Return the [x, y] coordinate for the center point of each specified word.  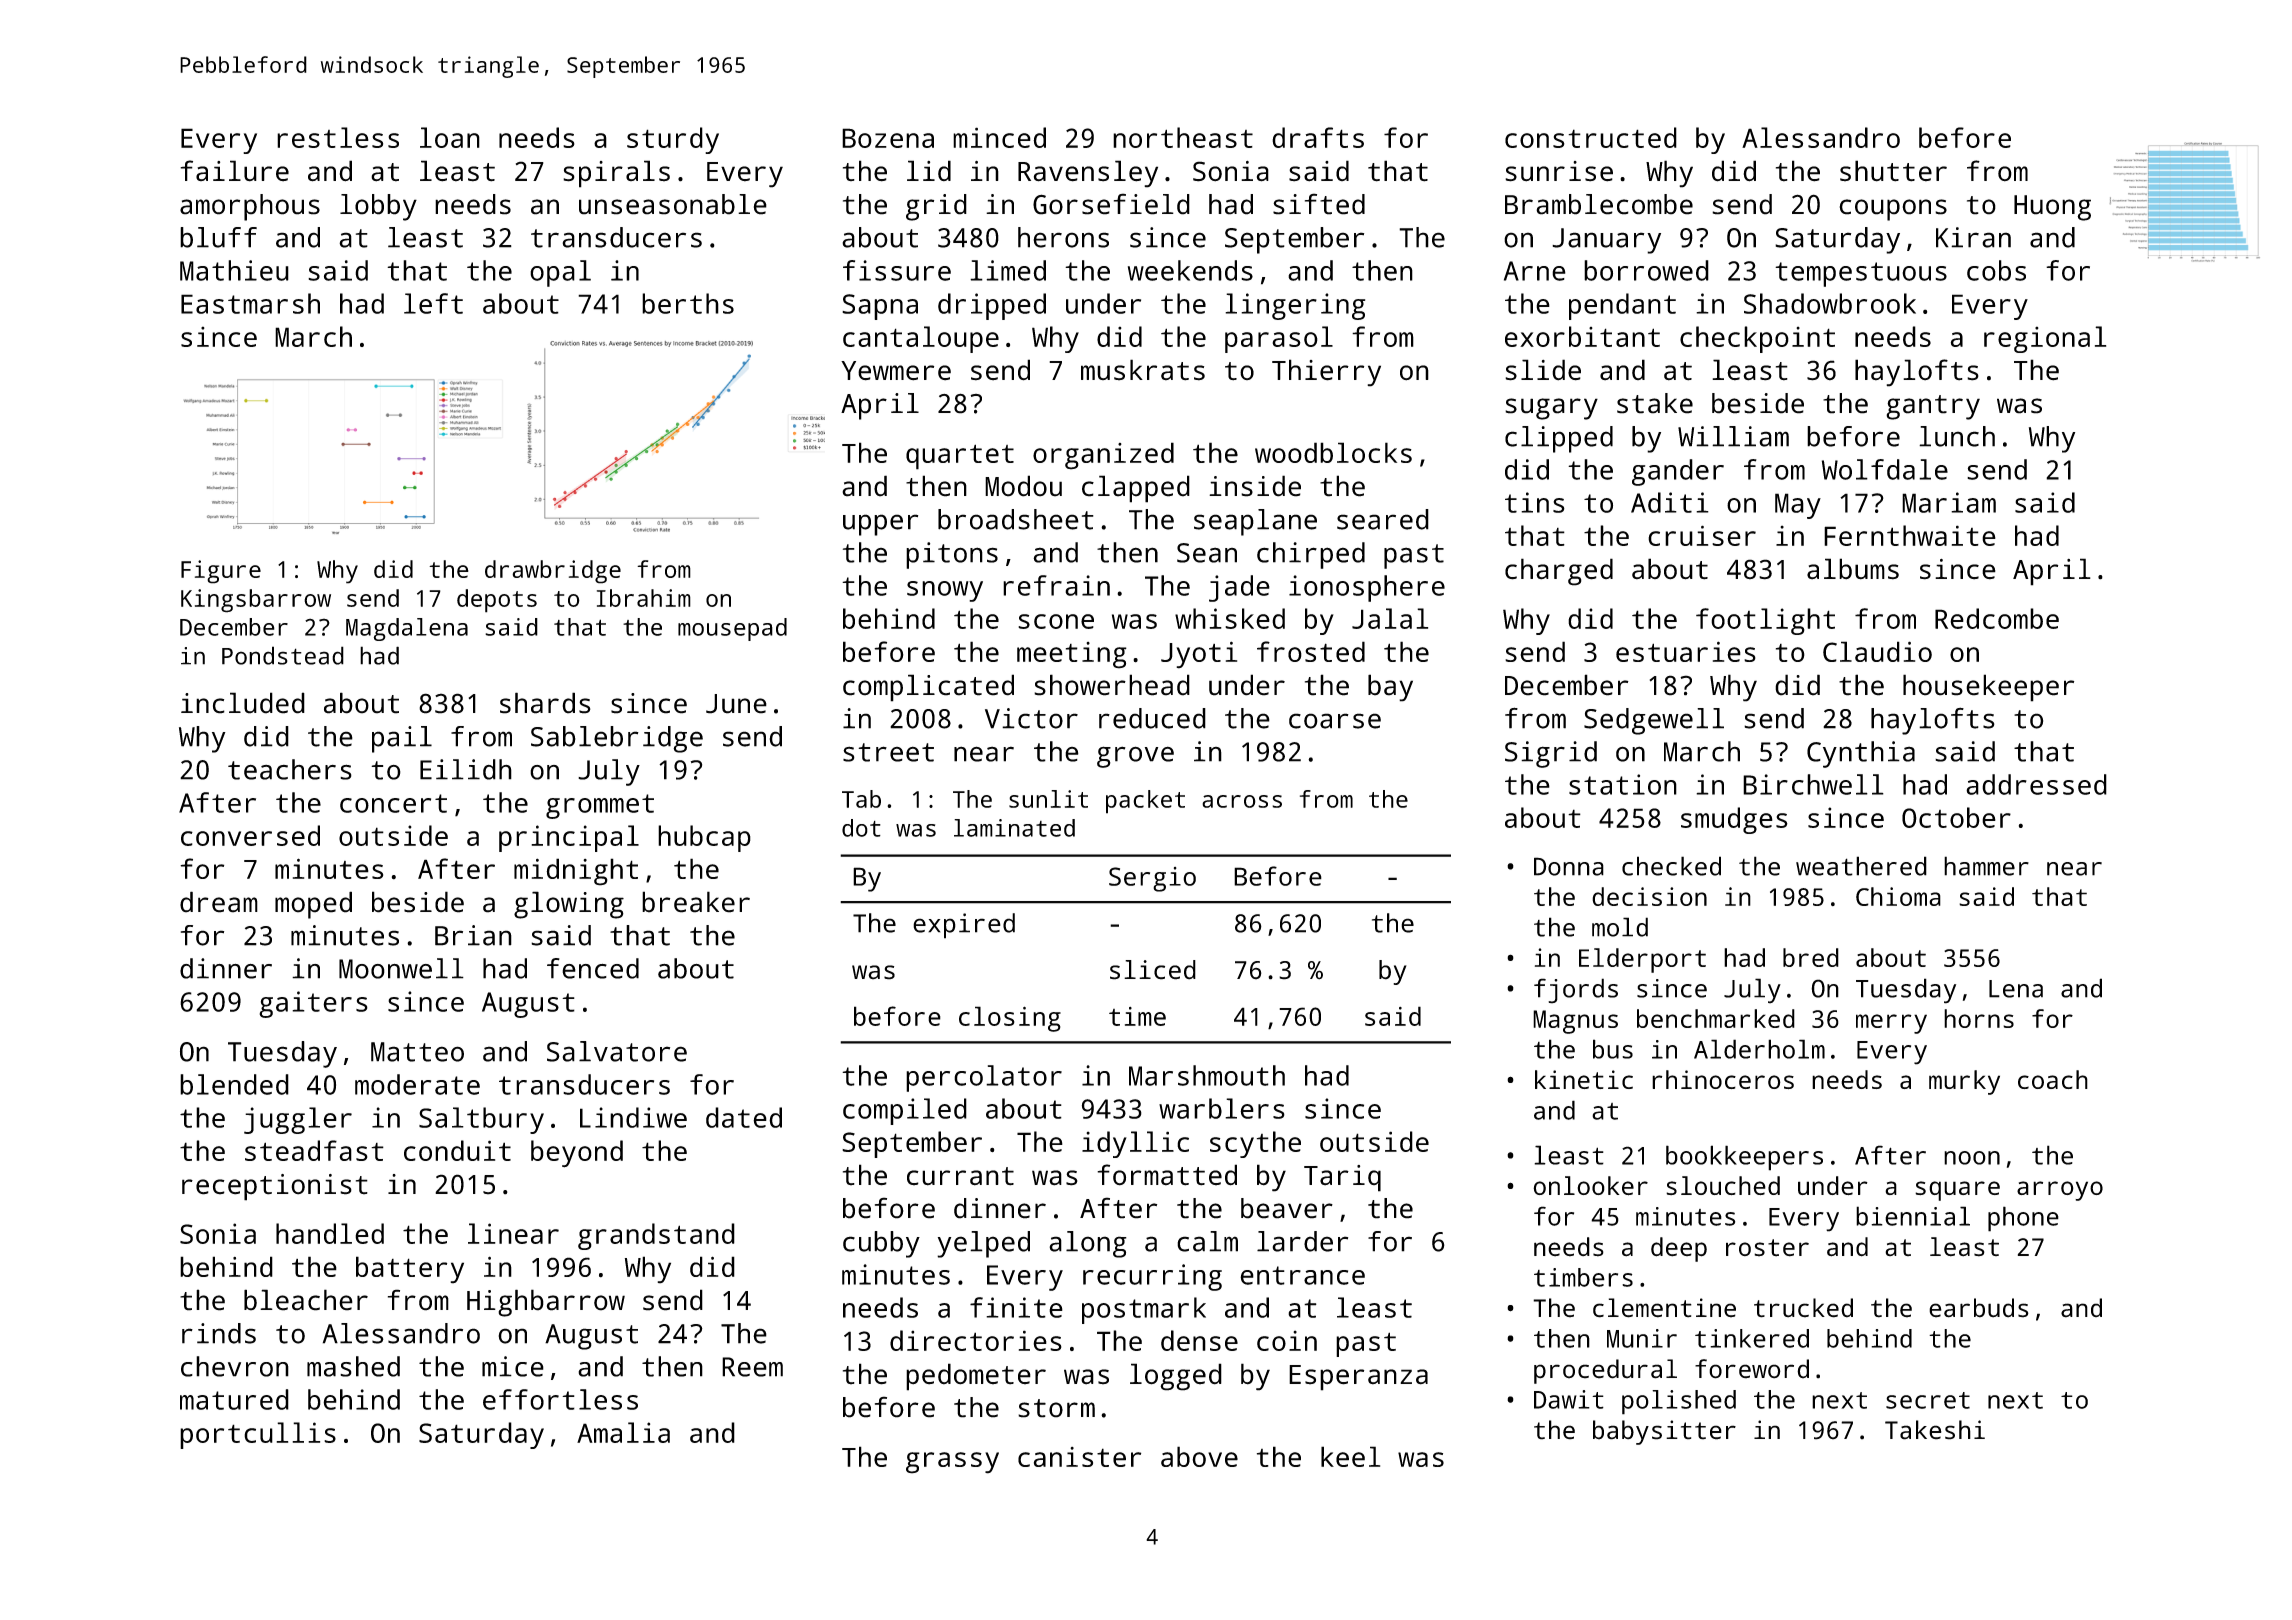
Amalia [623, 1432]
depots [497, 601]
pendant [1622, 306]
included [243, 703]
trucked [1803, 1308]
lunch [1957, 436]
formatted [1167, 1175]
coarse [1335, 721]
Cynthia [1861, 754]
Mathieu [234, 270]
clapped [1136, 489]
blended [234, 1084]
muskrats [1143, 370]
